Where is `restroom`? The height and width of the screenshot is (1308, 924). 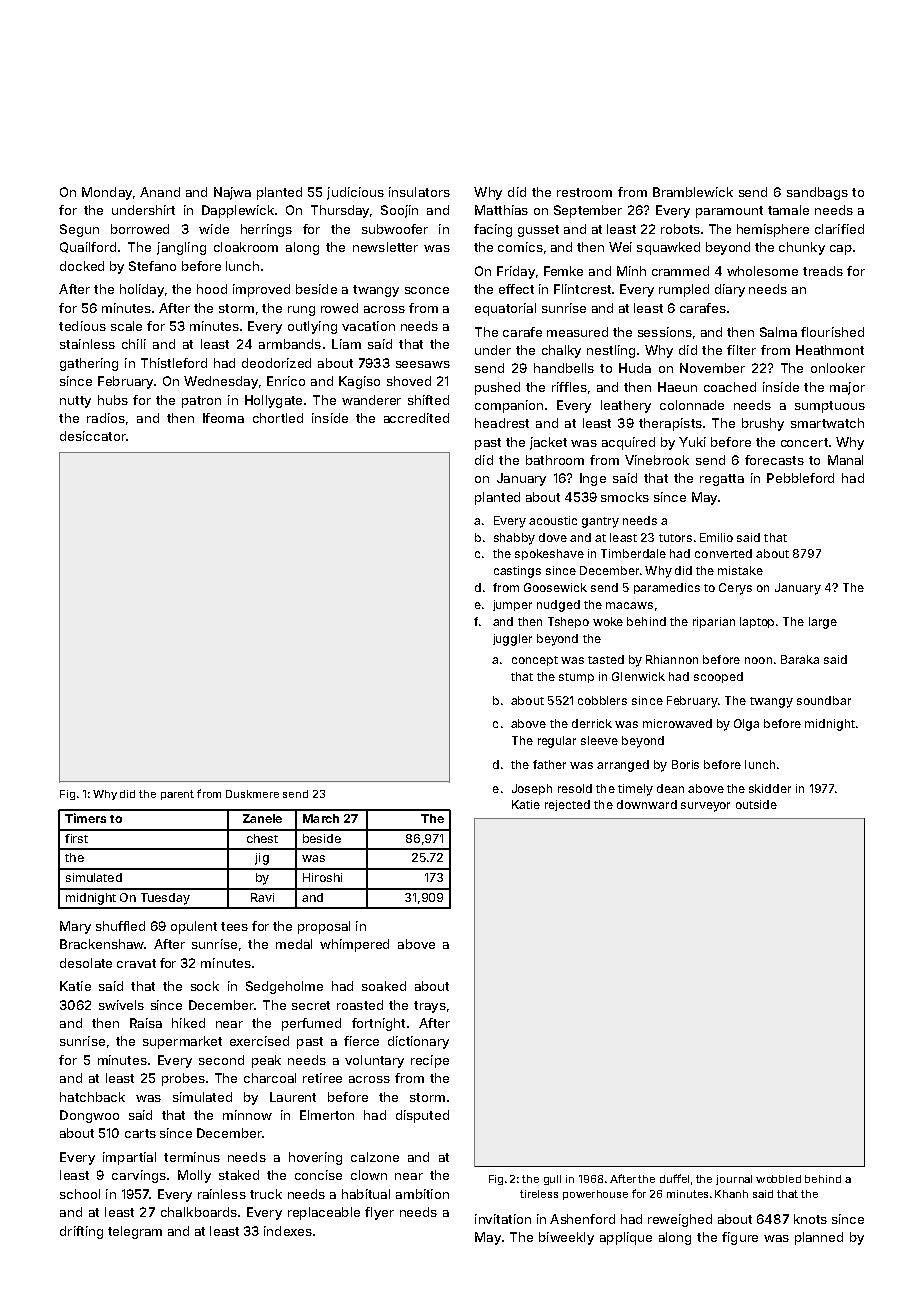
restroom is located at coordinates (584, 192).
